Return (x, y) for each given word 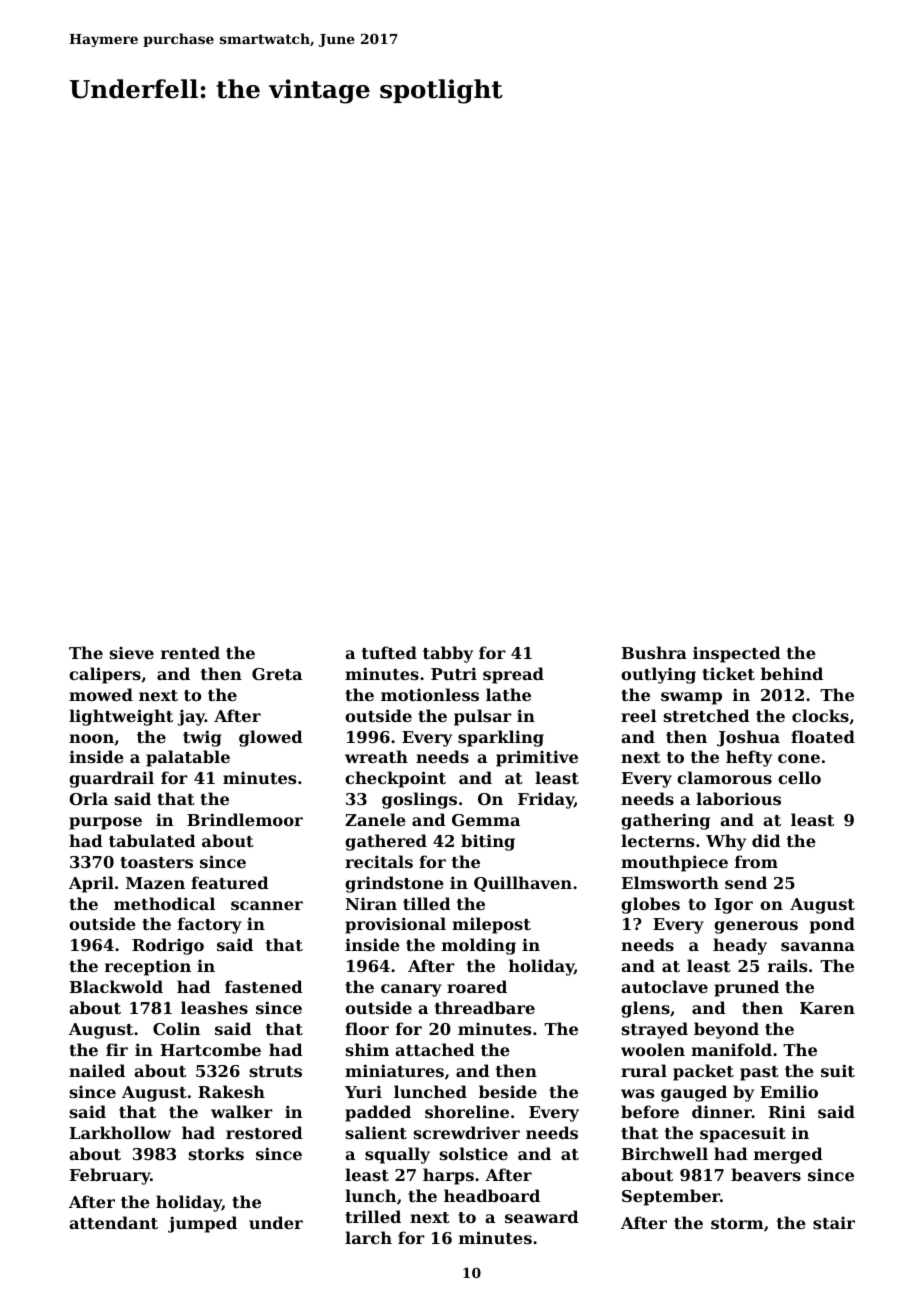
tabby (448, 654)
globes (650, 905)
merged (788, 1155)
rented (190, 652)
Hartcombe (211, 1049)
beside (508, 1091)
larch (368, 1237)
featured (230, 882)
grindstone (394, 884)
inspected (737, 654)
